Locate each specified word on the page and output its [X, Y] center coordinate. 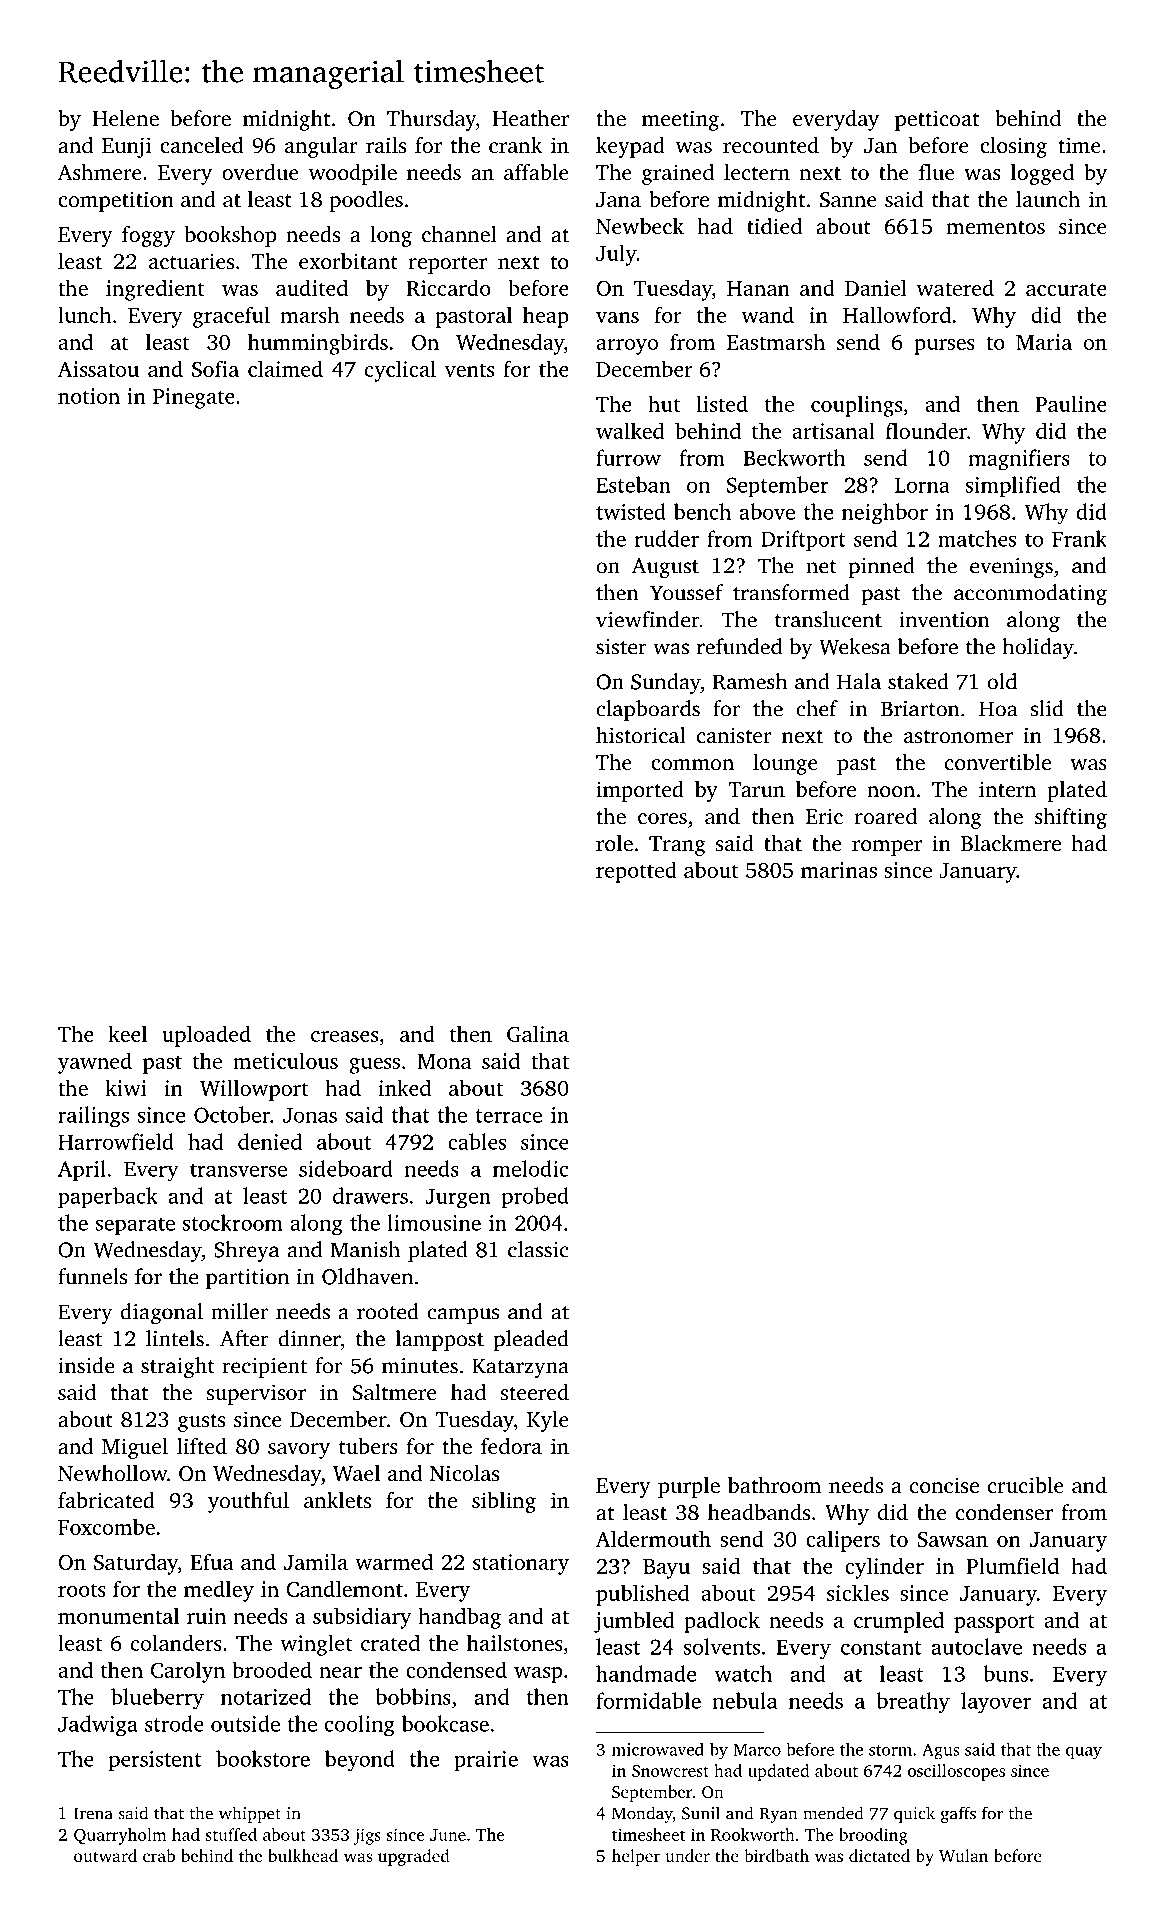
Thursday [431, 120]
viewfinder [648, 619]
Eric [824, 816]
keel [127, 1033]
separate [135, 1226]
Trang [677, 846]
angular [321, 147]
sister [621, 647]
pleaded [531, 1340]
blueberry [157, 1699]
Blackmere [1011, 843]
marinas [839, 870]
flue [936, 172]
